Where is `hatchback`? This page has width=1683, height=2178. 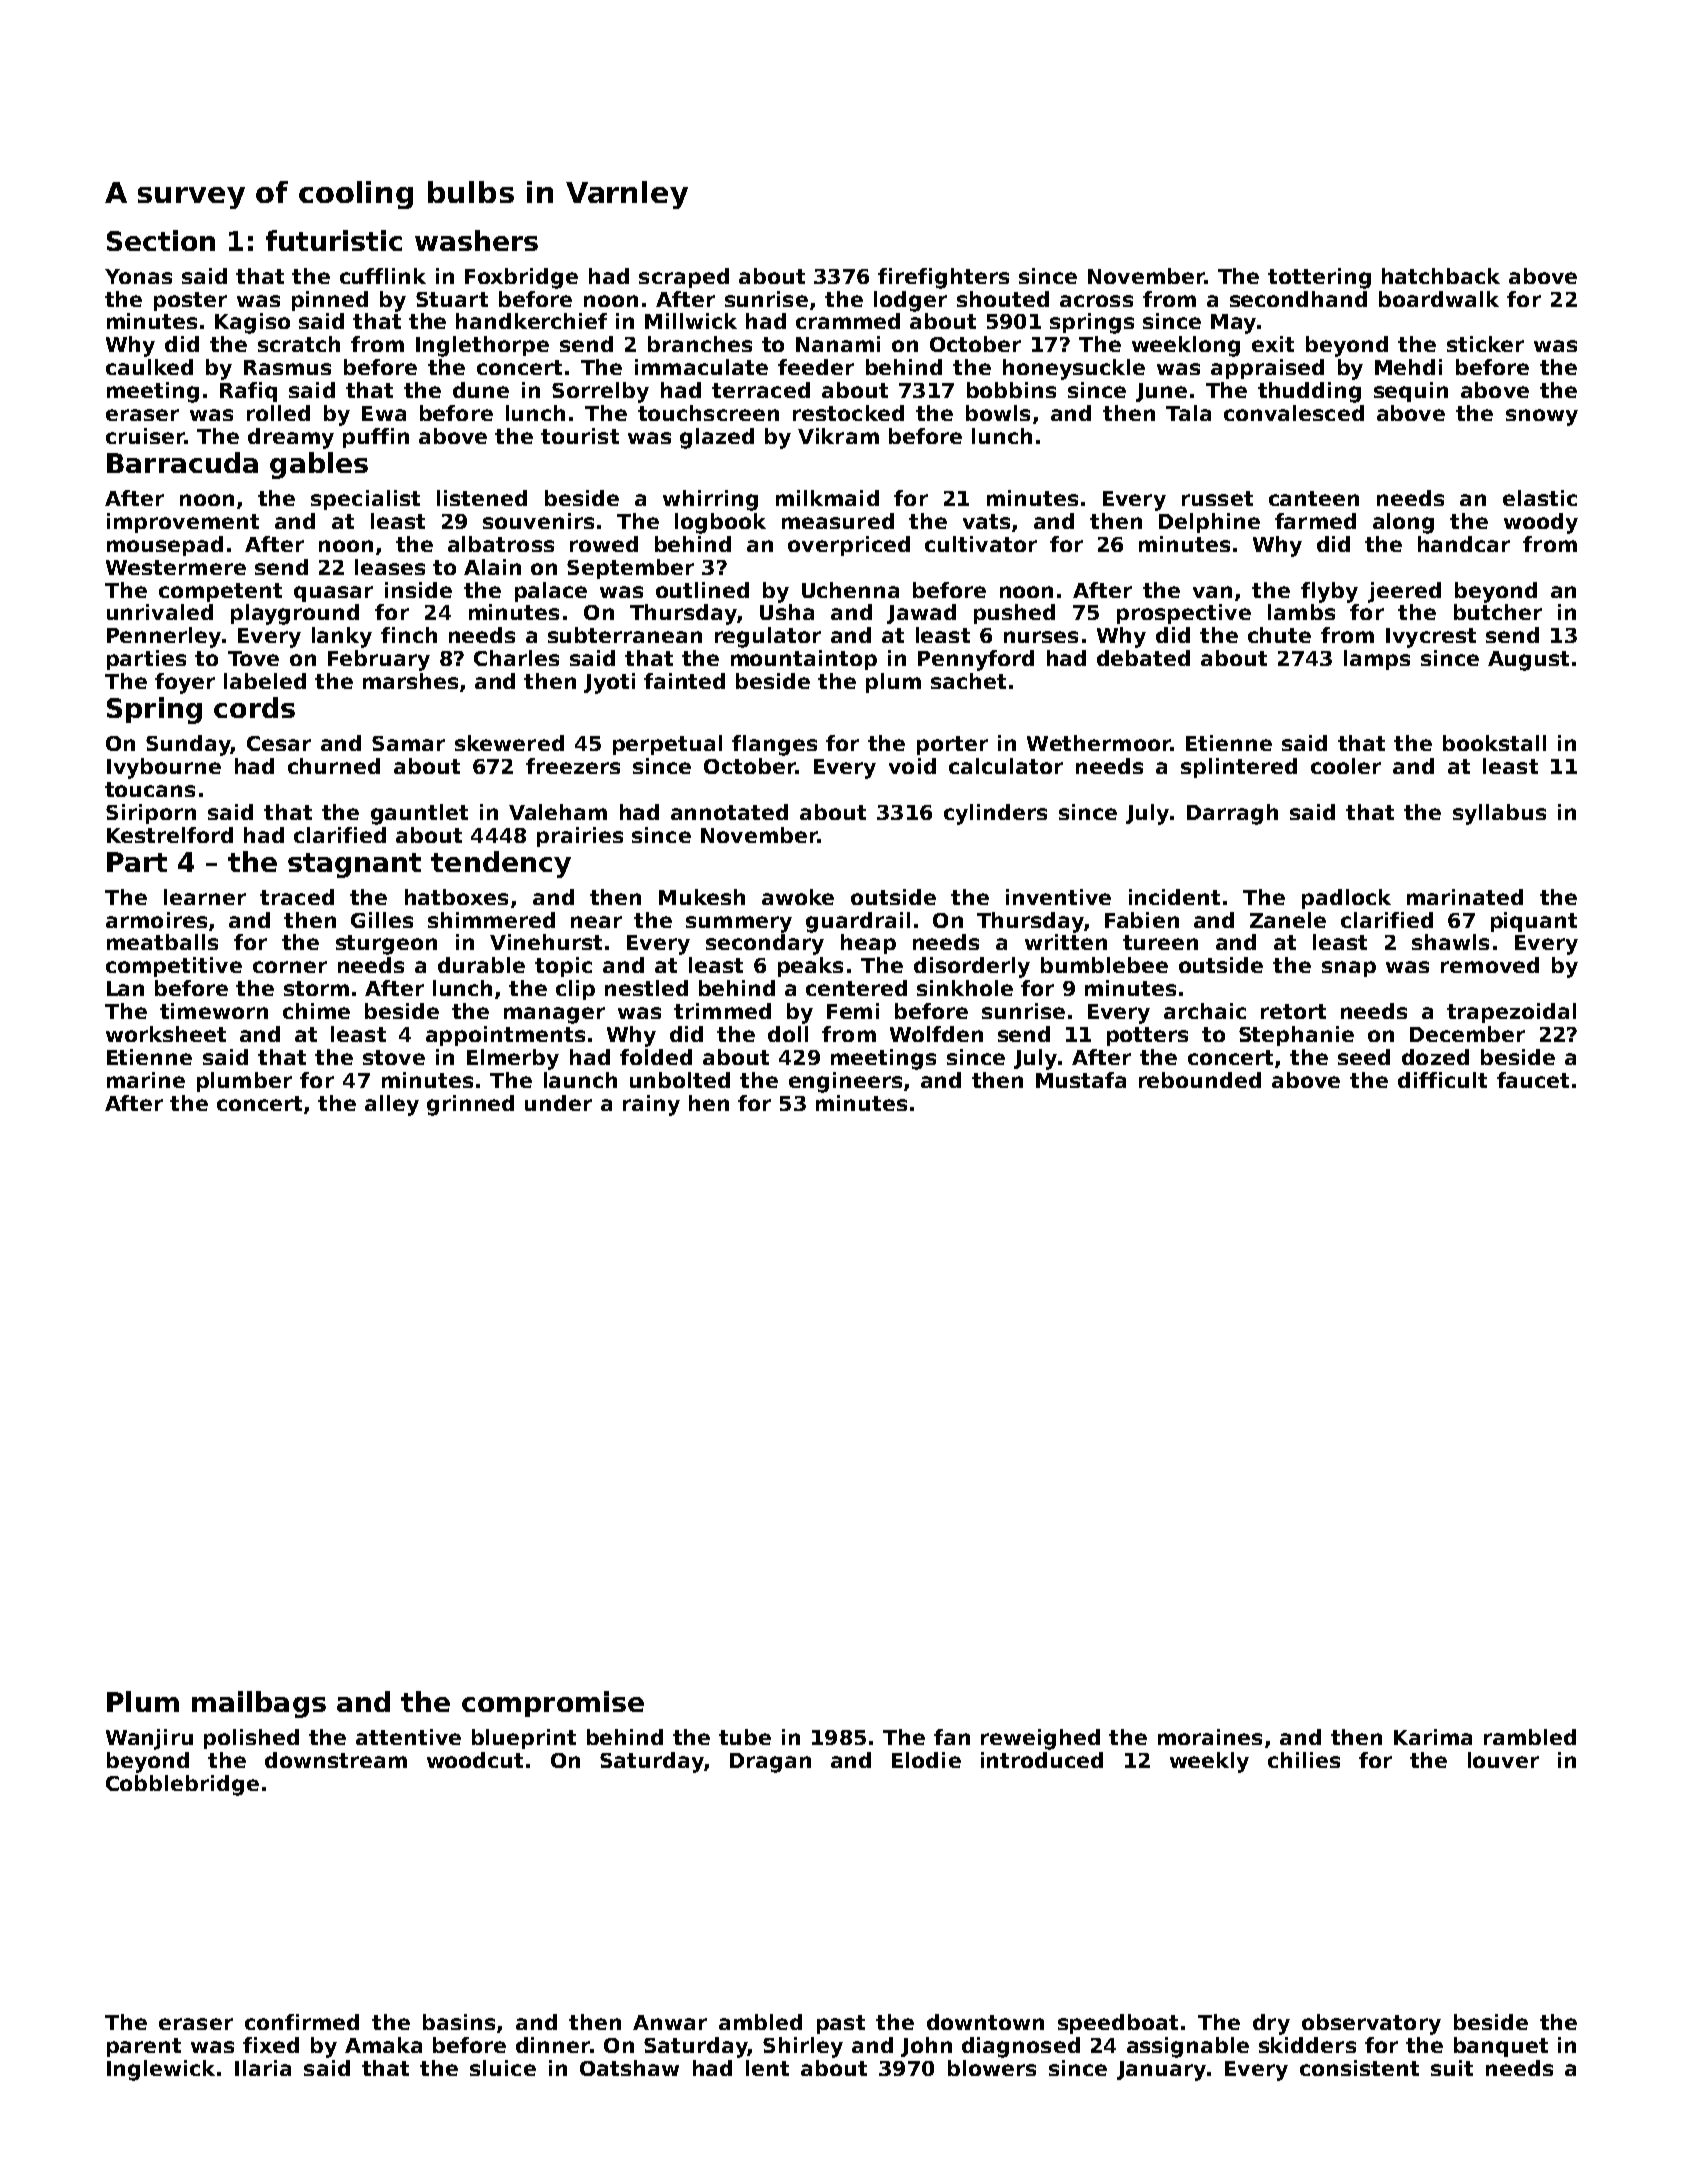 hatchback is located at coordinates (1441, 276).
